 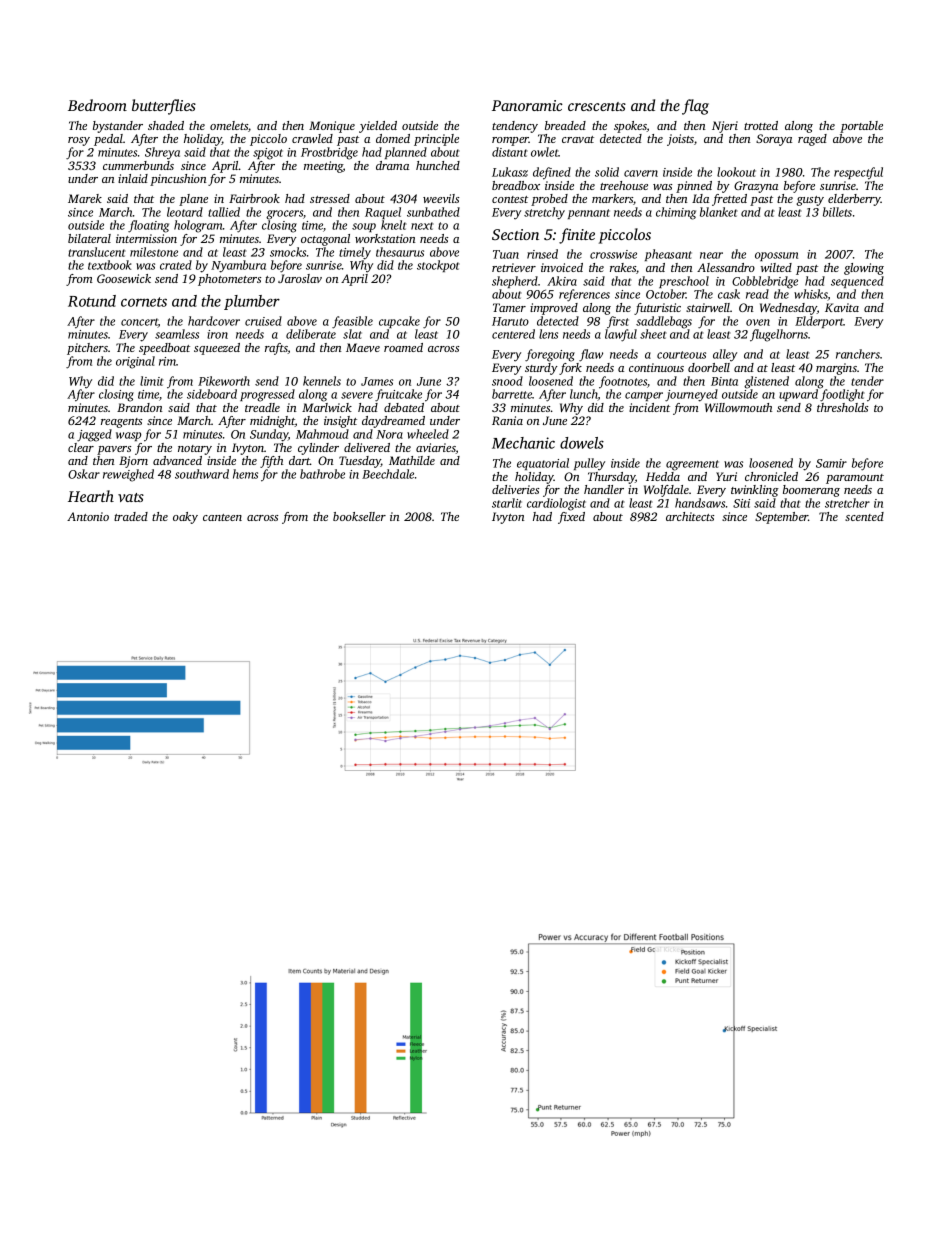 What do you see at coordinates (858, 173) in the screenshot?
I see `respectful` at bounding box center [858, 173].
